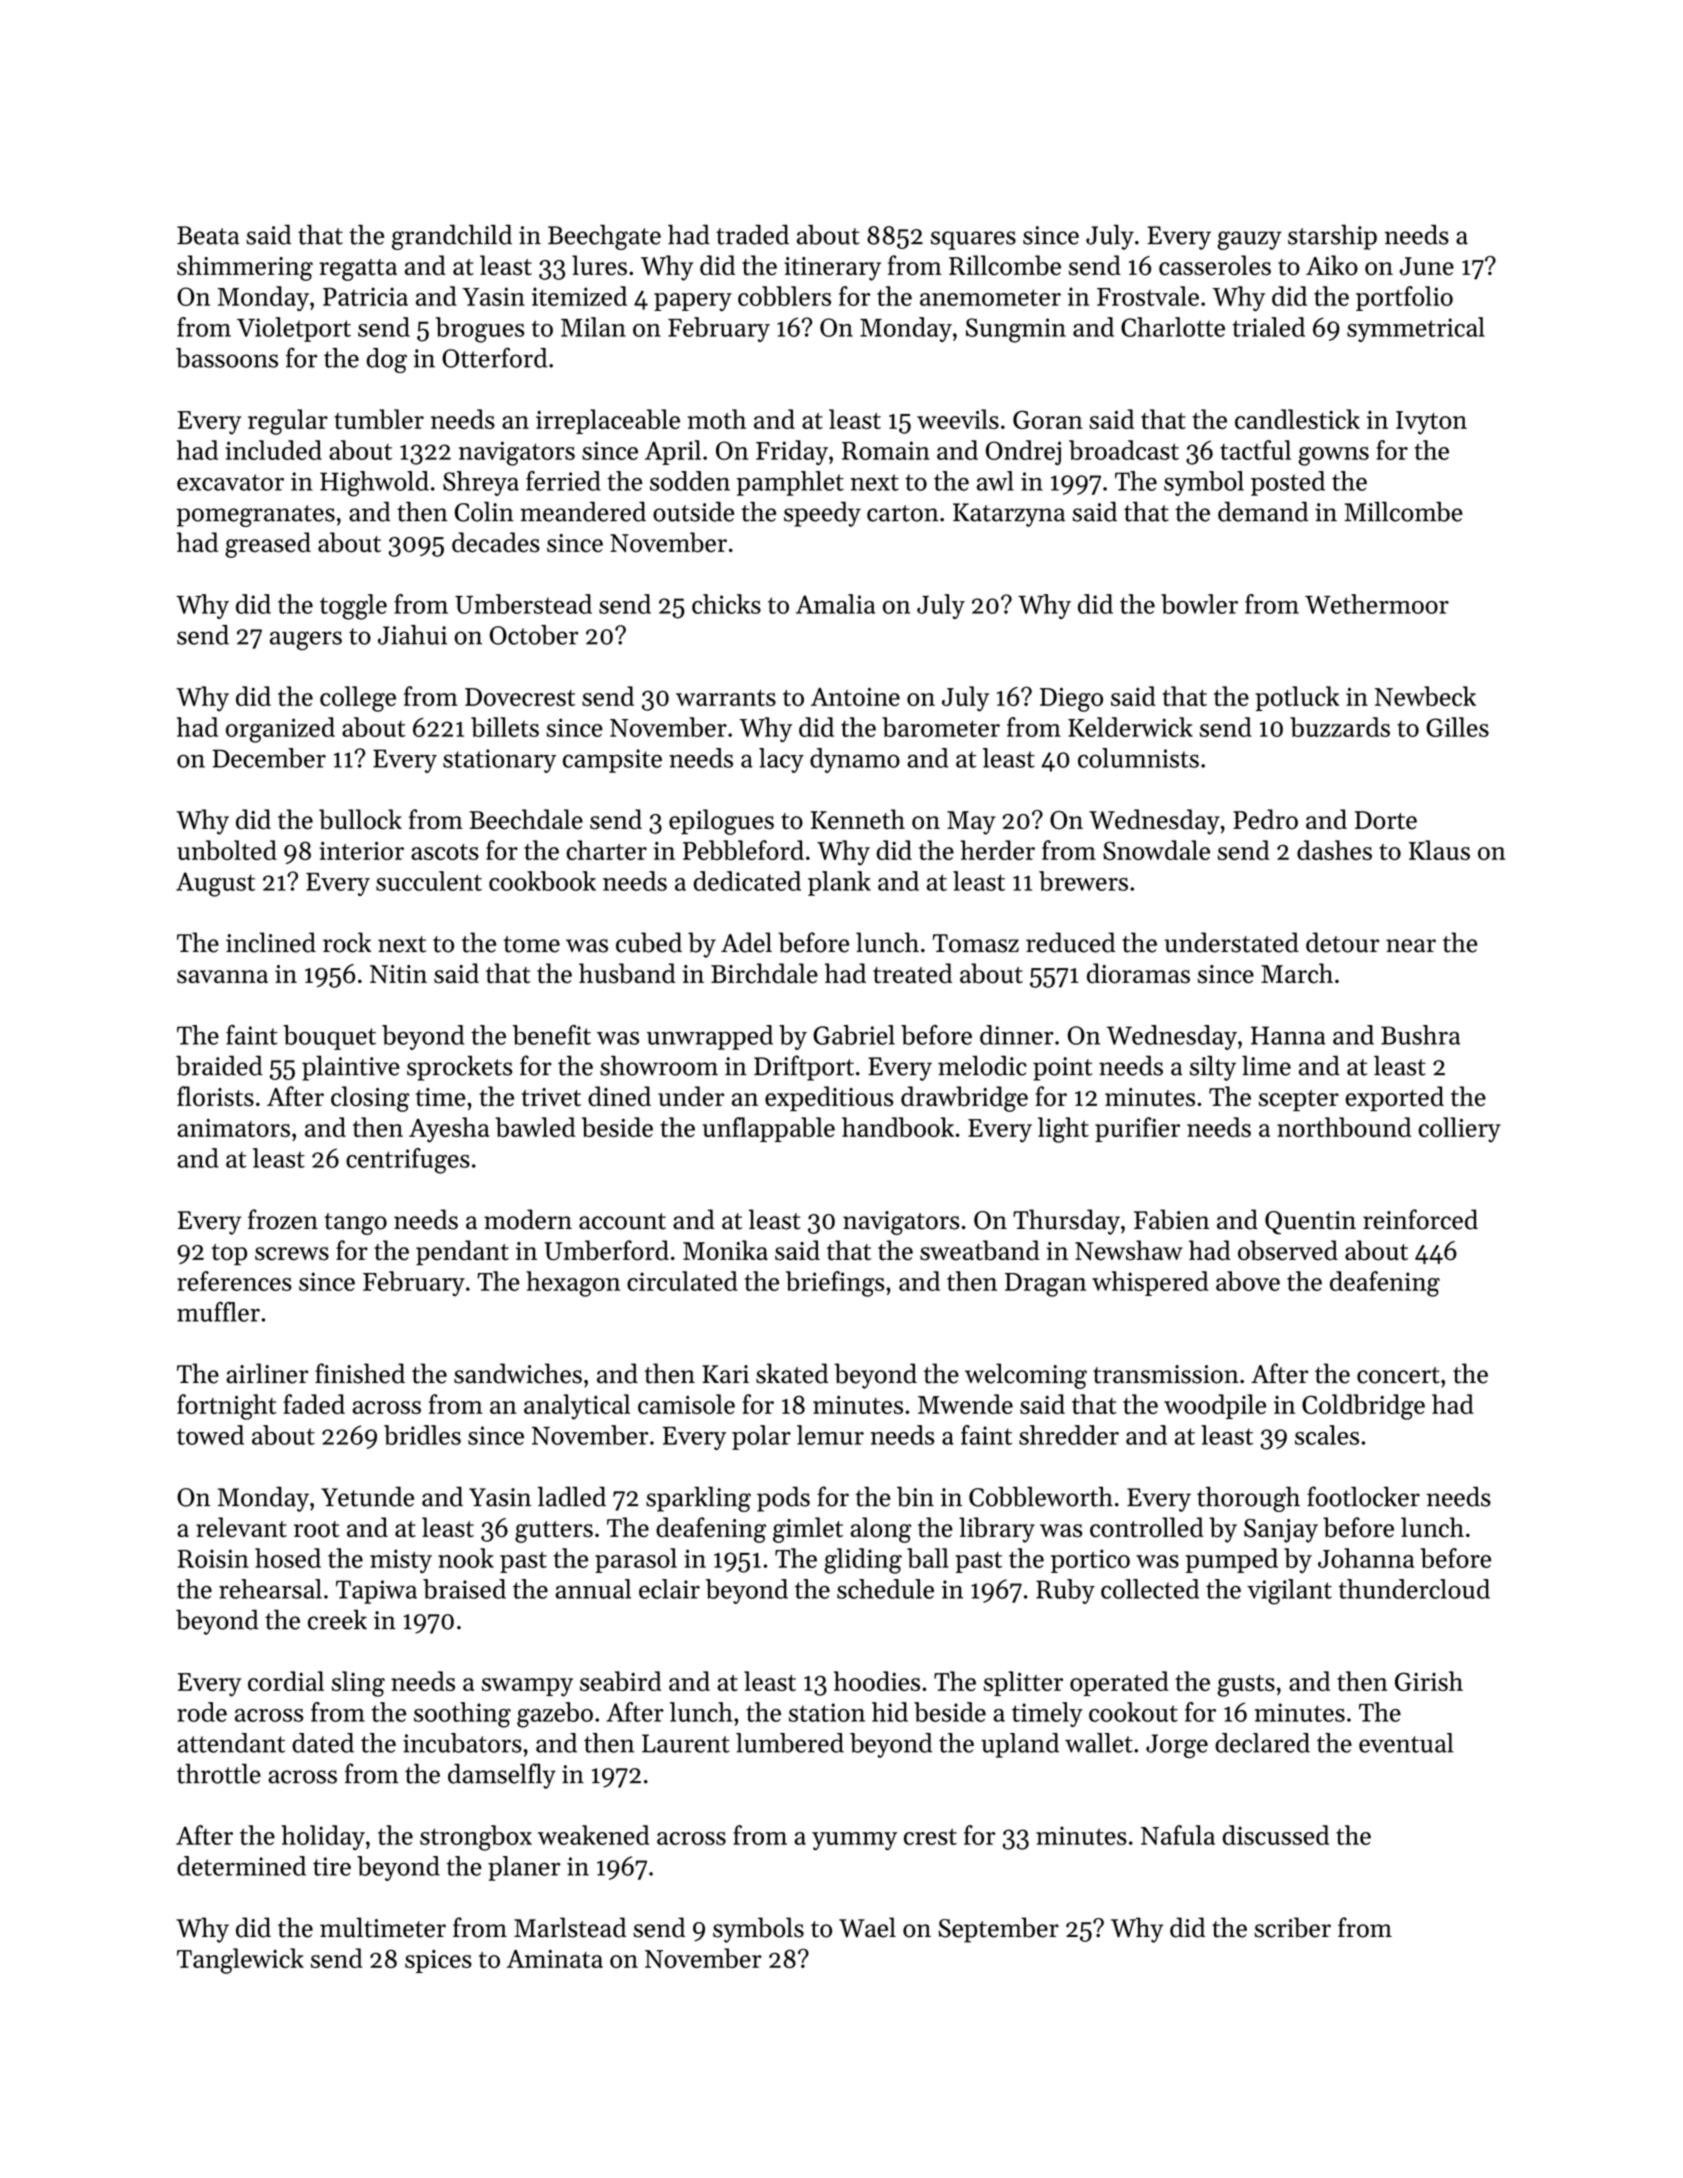 The image size is (1683, 2178). I want to click on savanna, so click(222, 977).
